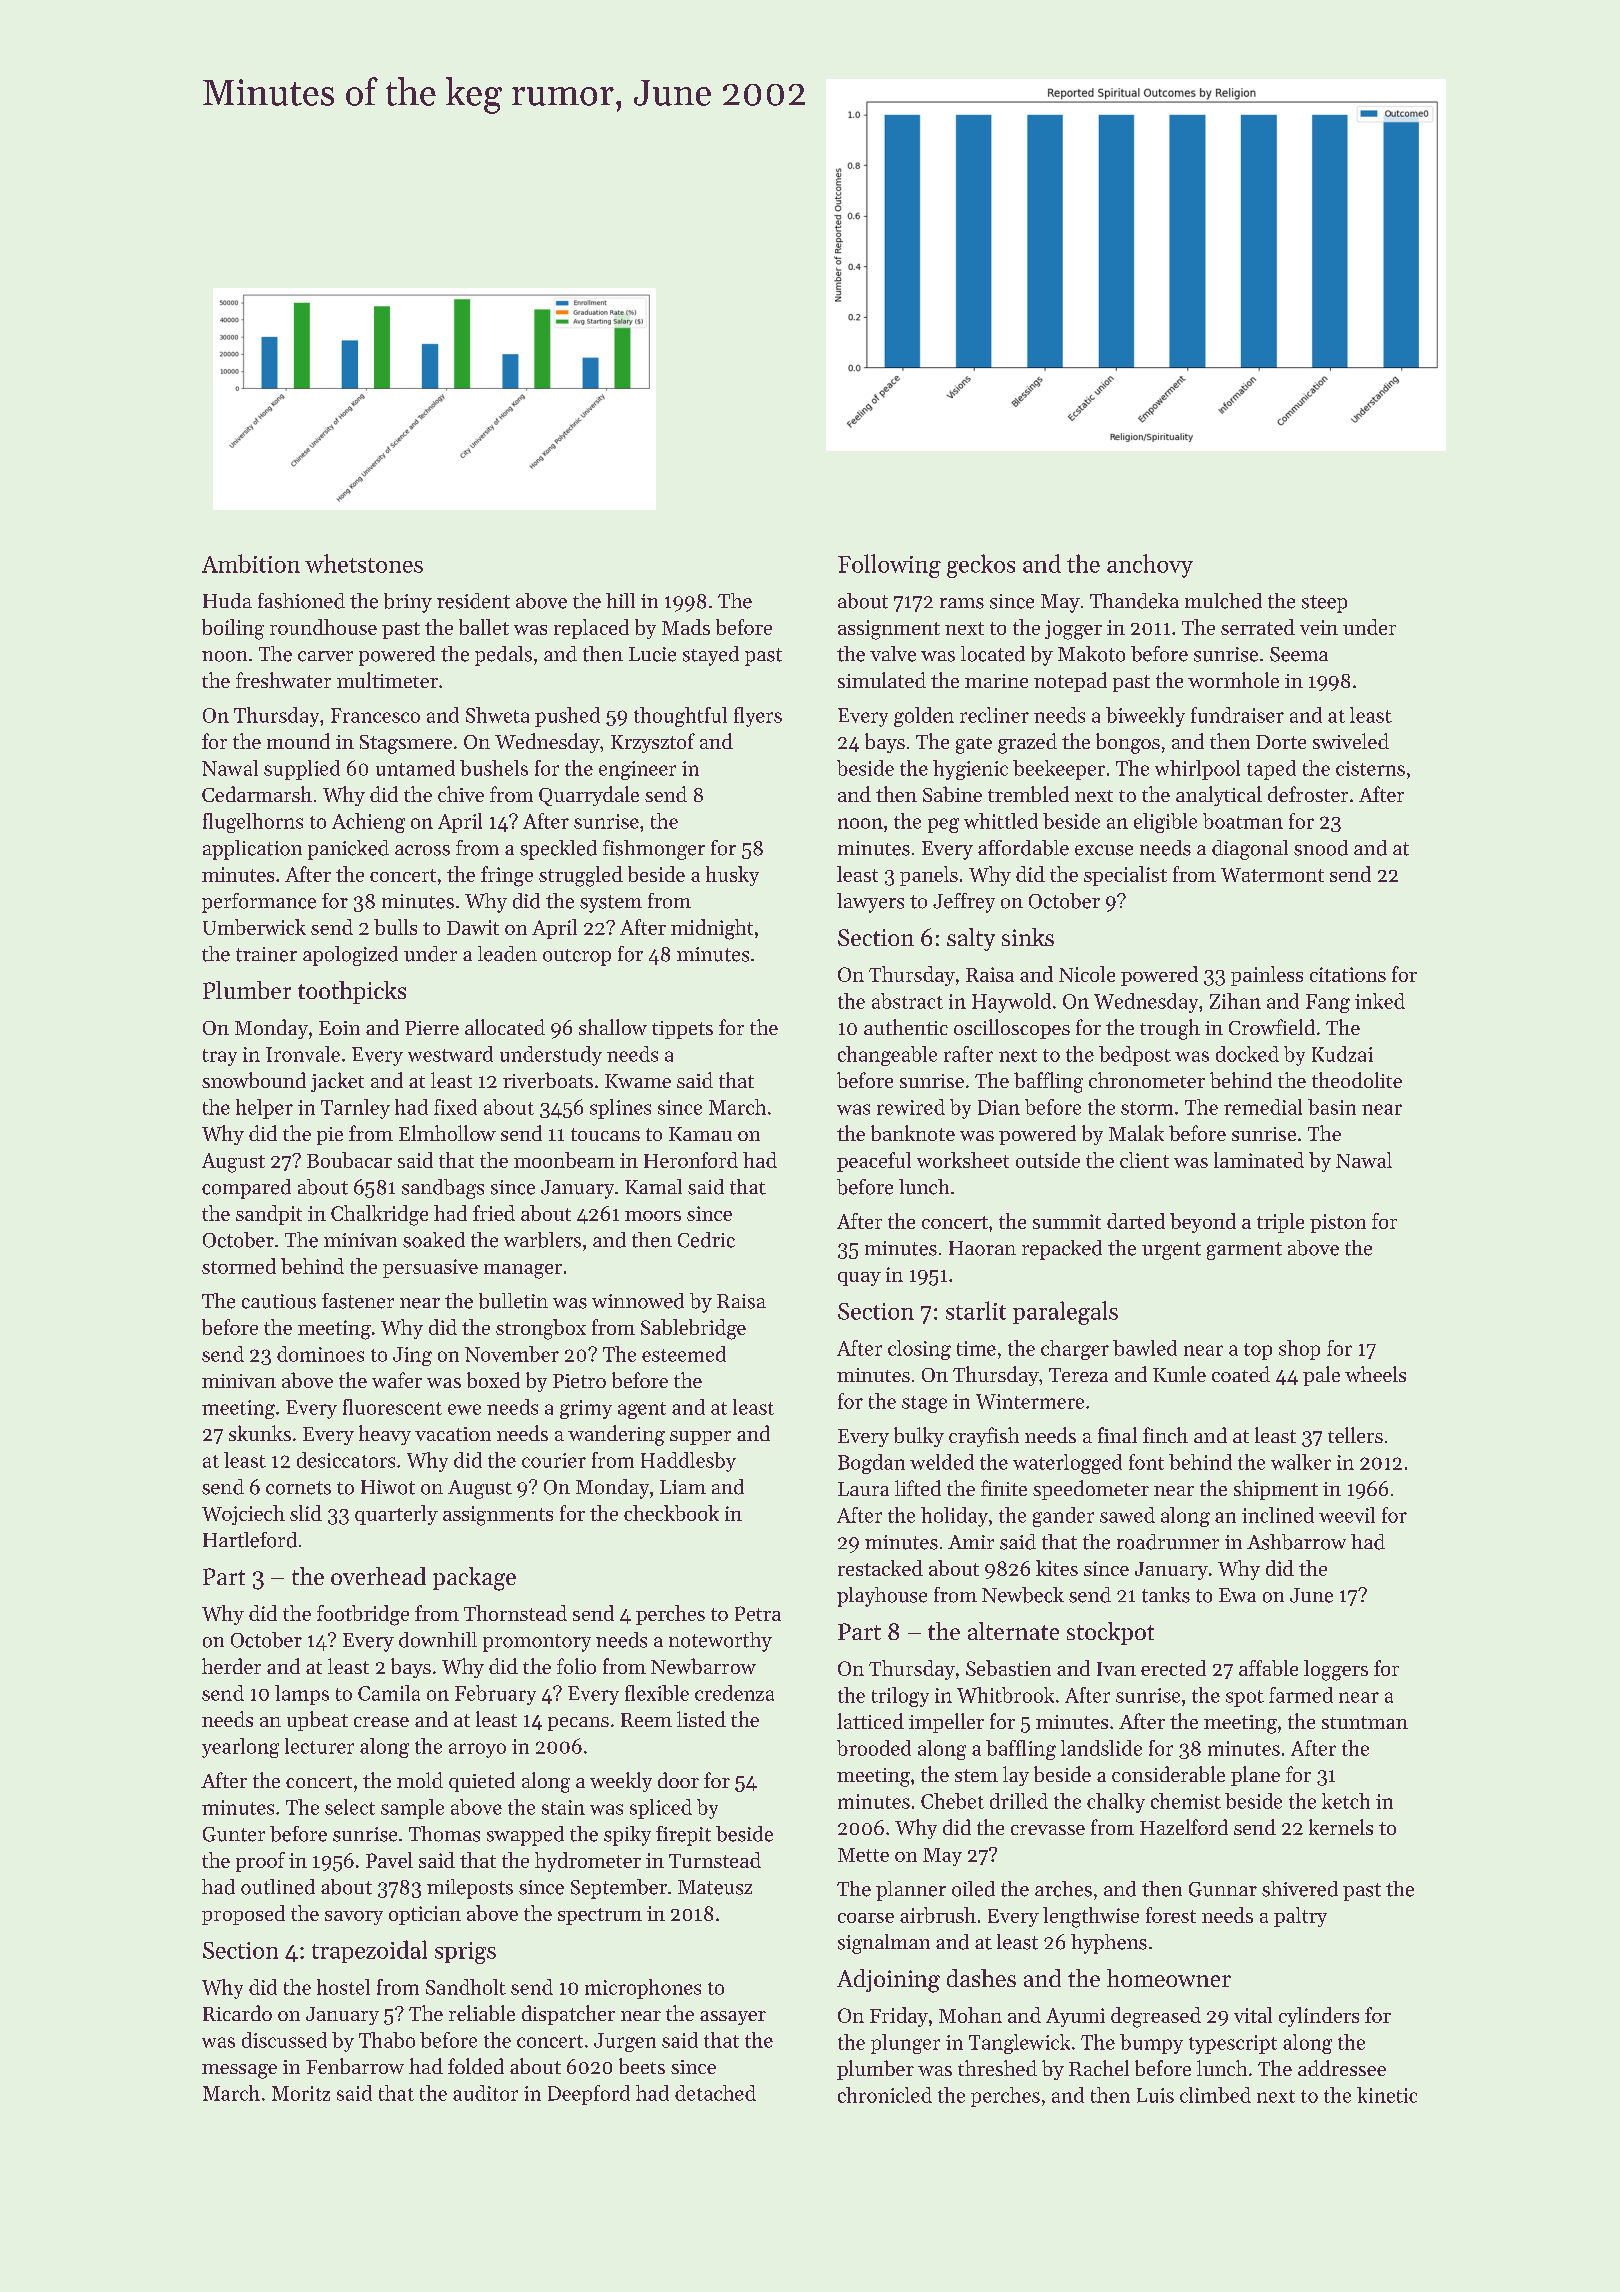  I want to click on carver, so click(325, 656).
